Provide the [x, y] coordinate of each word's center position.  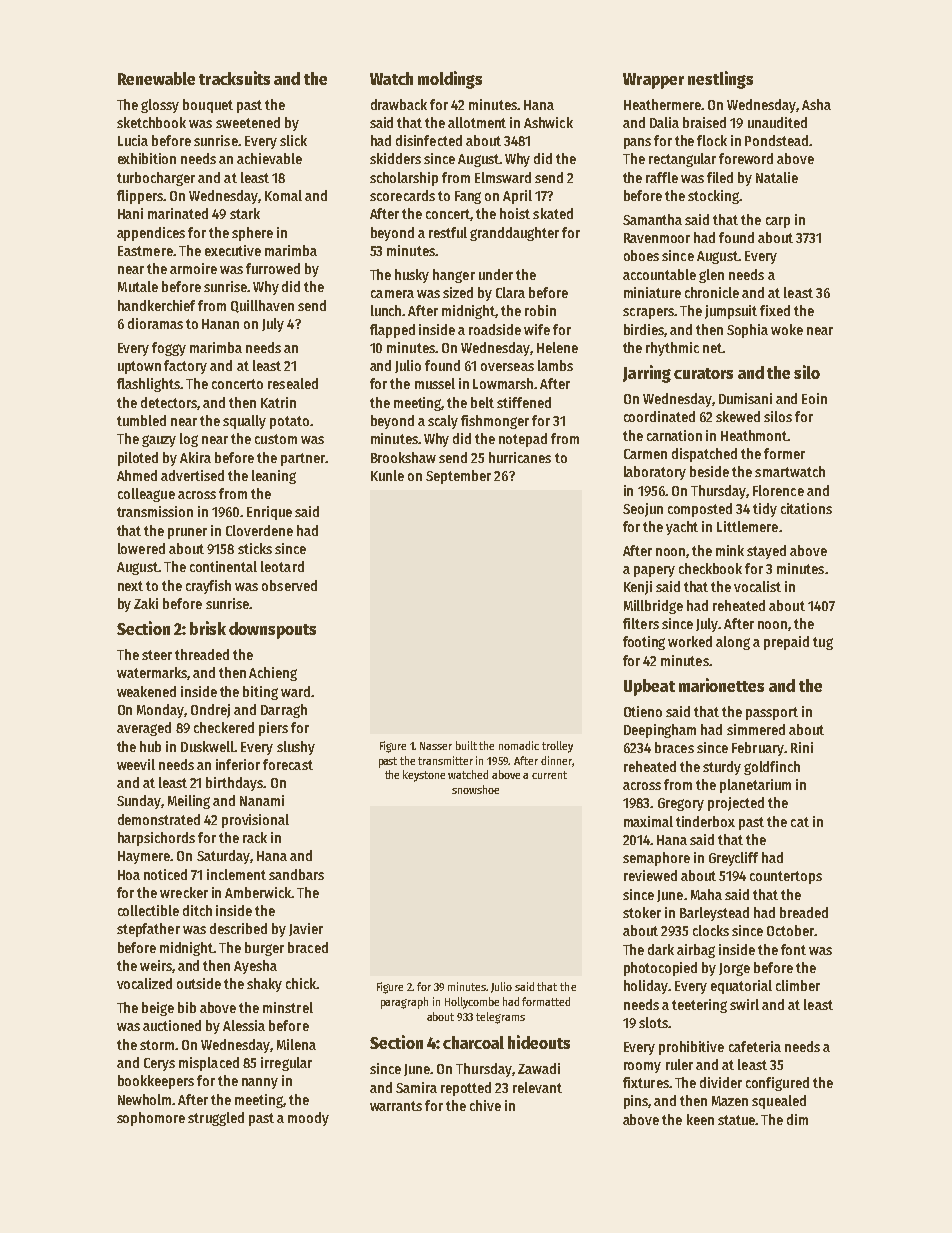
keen [700, 1119]
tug [823, 643]
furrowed [273, 268]
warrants [396, 1106]
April [517, 197]
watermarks [152, 673]
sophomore [151, 1119]
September [458, 477]
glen [711, 276]
